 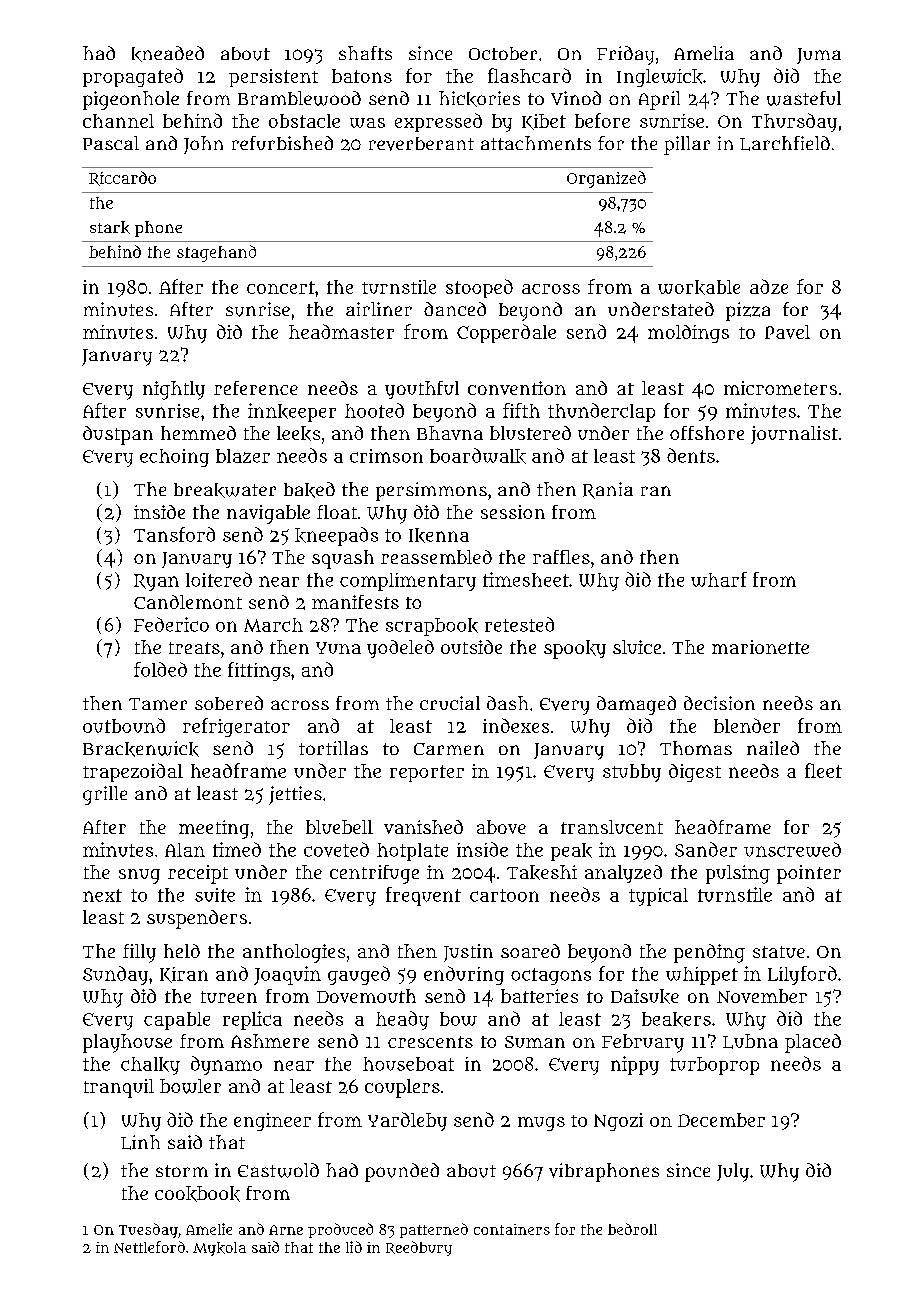 What do you see at coordinates (419, 1248) in the image?
I see `Reedbury` at bounding box center [419, 1248].
